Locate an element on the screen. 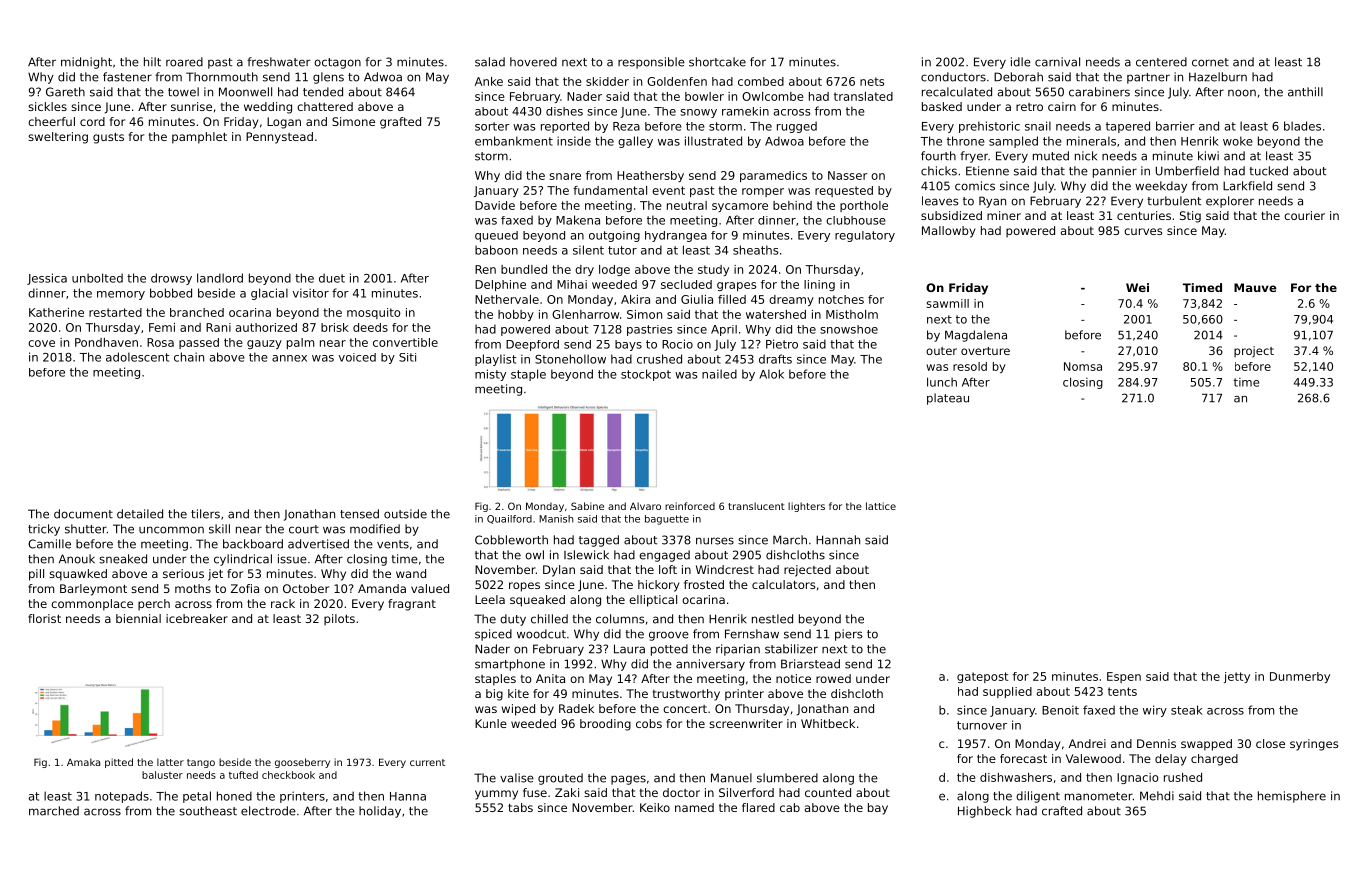 This screenshot has height=887, width=1372. advertised is located at coordinates (318, 544).
